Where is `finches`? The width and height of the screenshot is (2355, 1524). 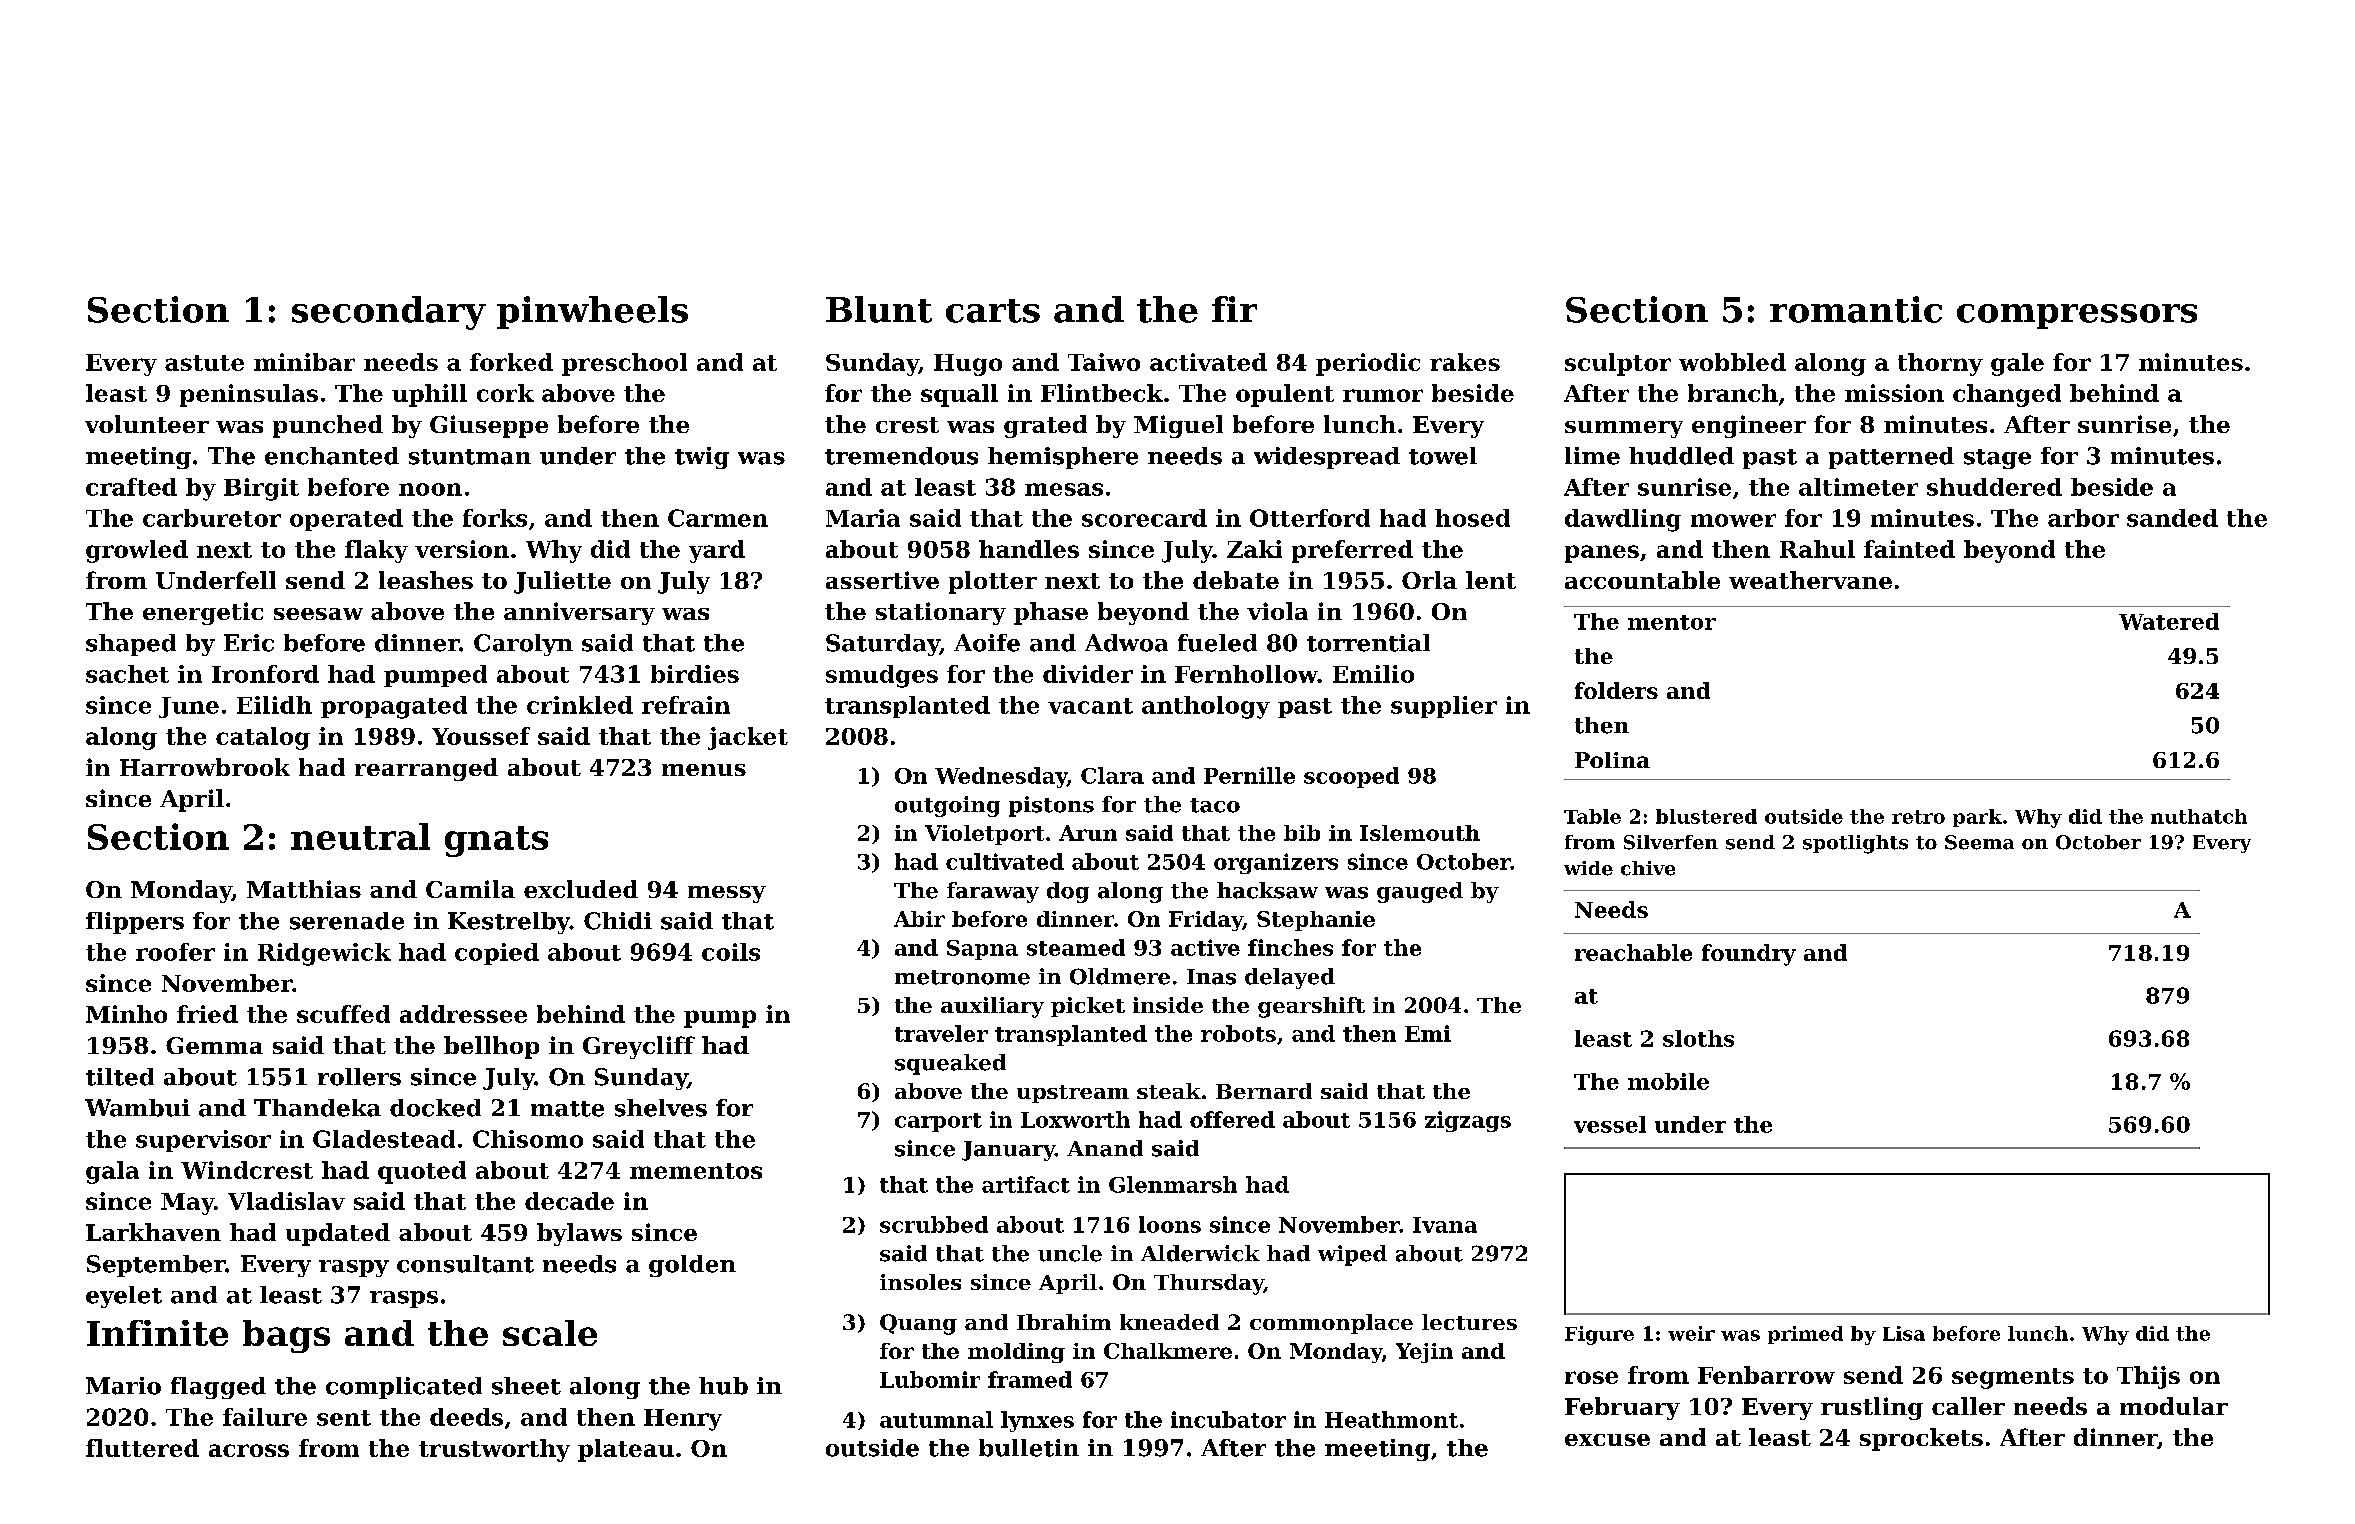 finches is located at coordinates (1290, 947).
